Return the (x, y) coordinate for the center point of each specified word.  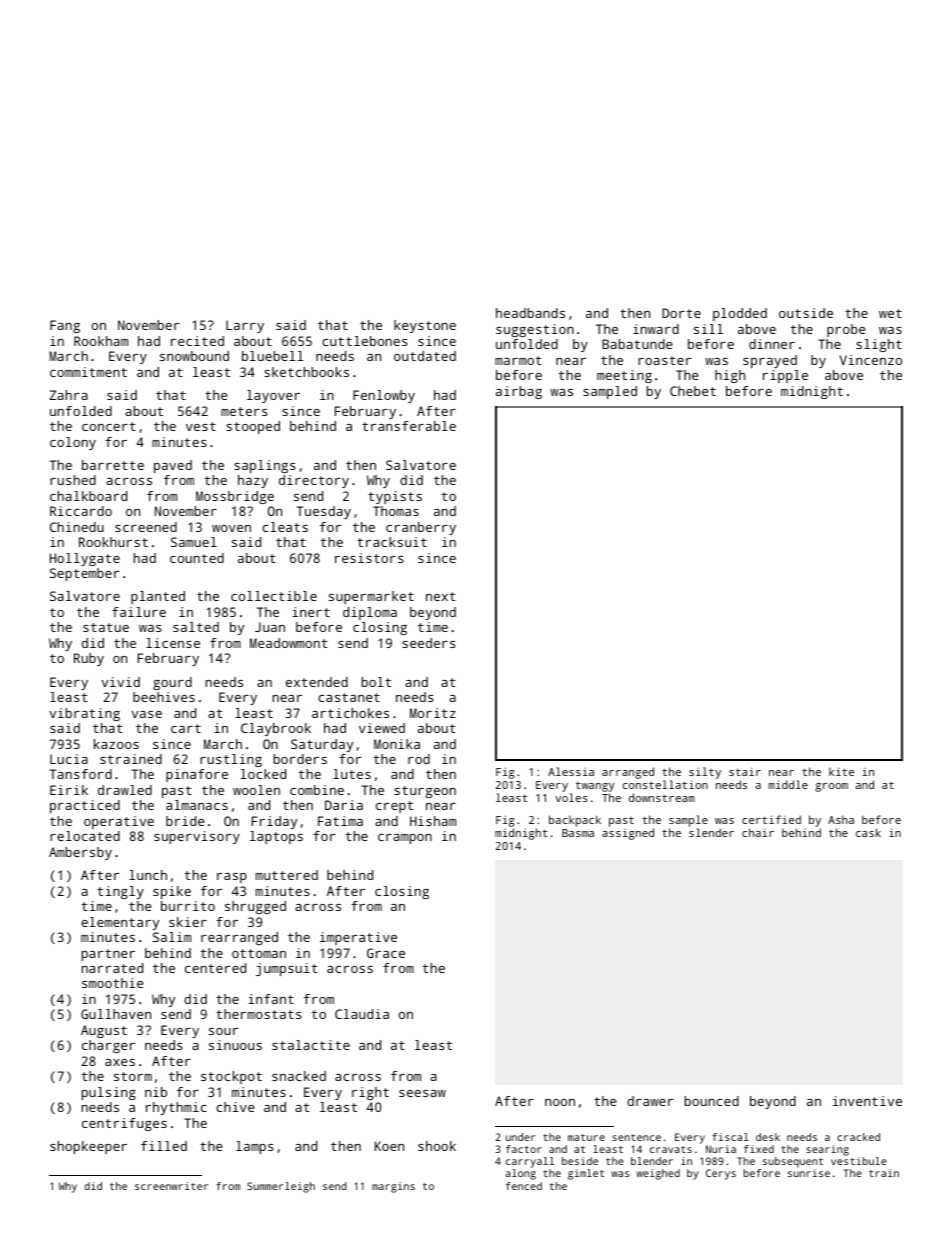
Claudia (362, 1014)
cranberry (421, 528)
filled (164, 1146)
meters (244, 411)
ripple (785, 376)
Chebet (693, 391)
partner (108, 955)
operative (119, 822)
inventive (867, 1101)
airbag (519, 392)
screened (146, 527)
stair (745, 771)
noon (560, 1102)
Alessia (571, 771)
